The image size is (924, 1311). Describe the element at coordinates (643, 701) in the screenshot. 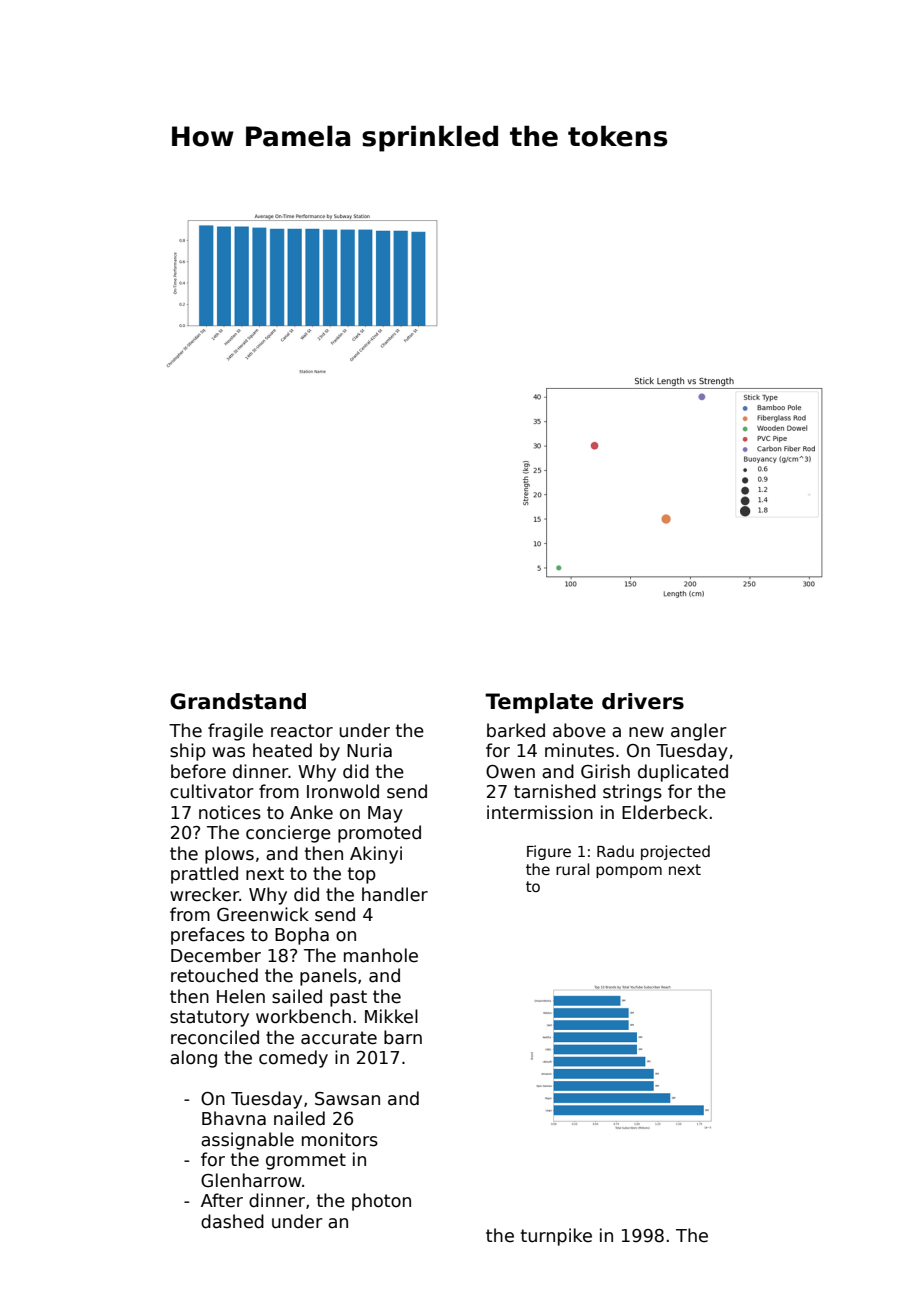

I see `drivers` at that location.
